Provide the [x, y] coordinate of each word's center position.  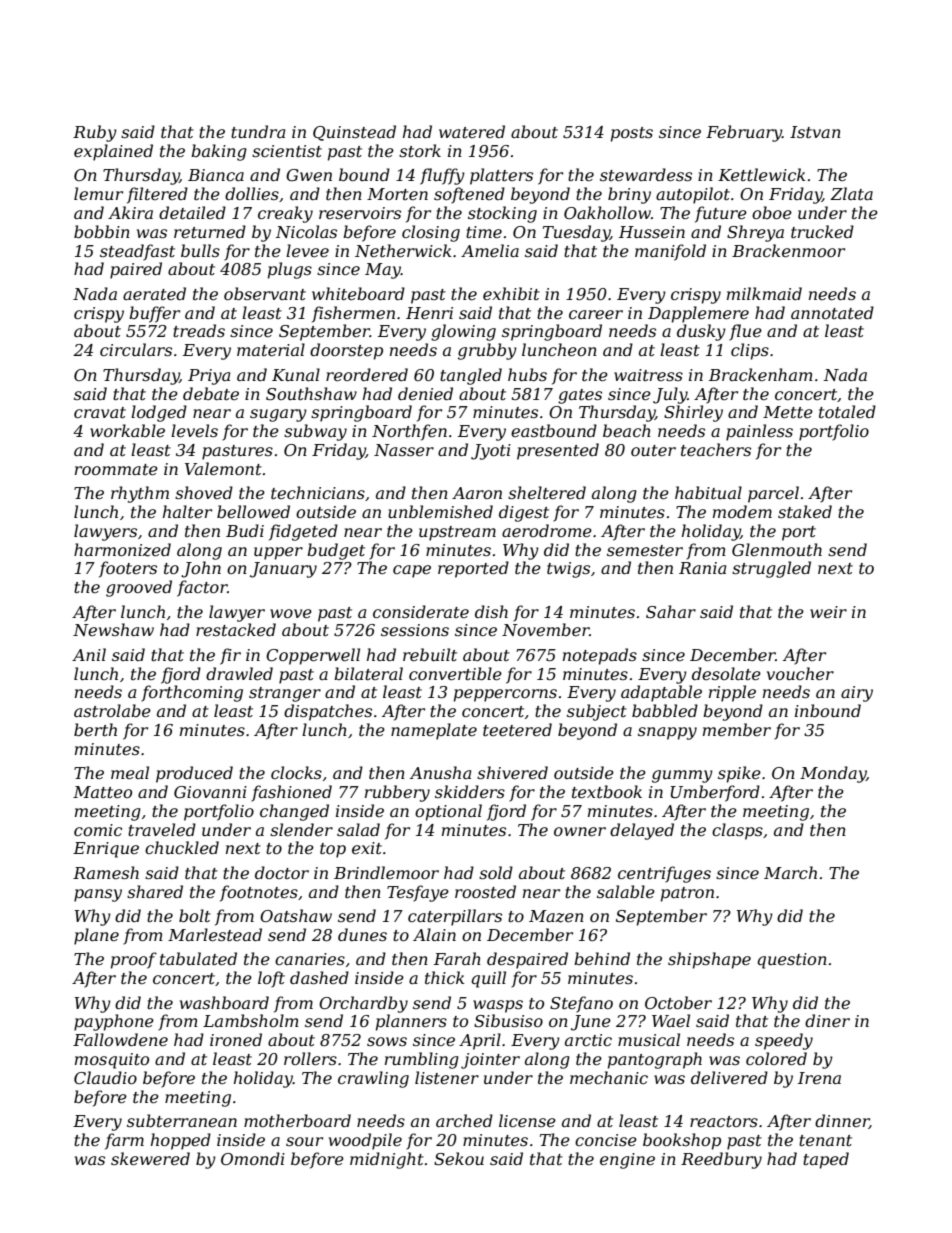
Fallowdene [120, 1039]
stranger [285, 694]
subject [597, 712]
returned [210, 231]
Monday [833, 774]
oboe [772, 212]
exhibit [511, 293]
